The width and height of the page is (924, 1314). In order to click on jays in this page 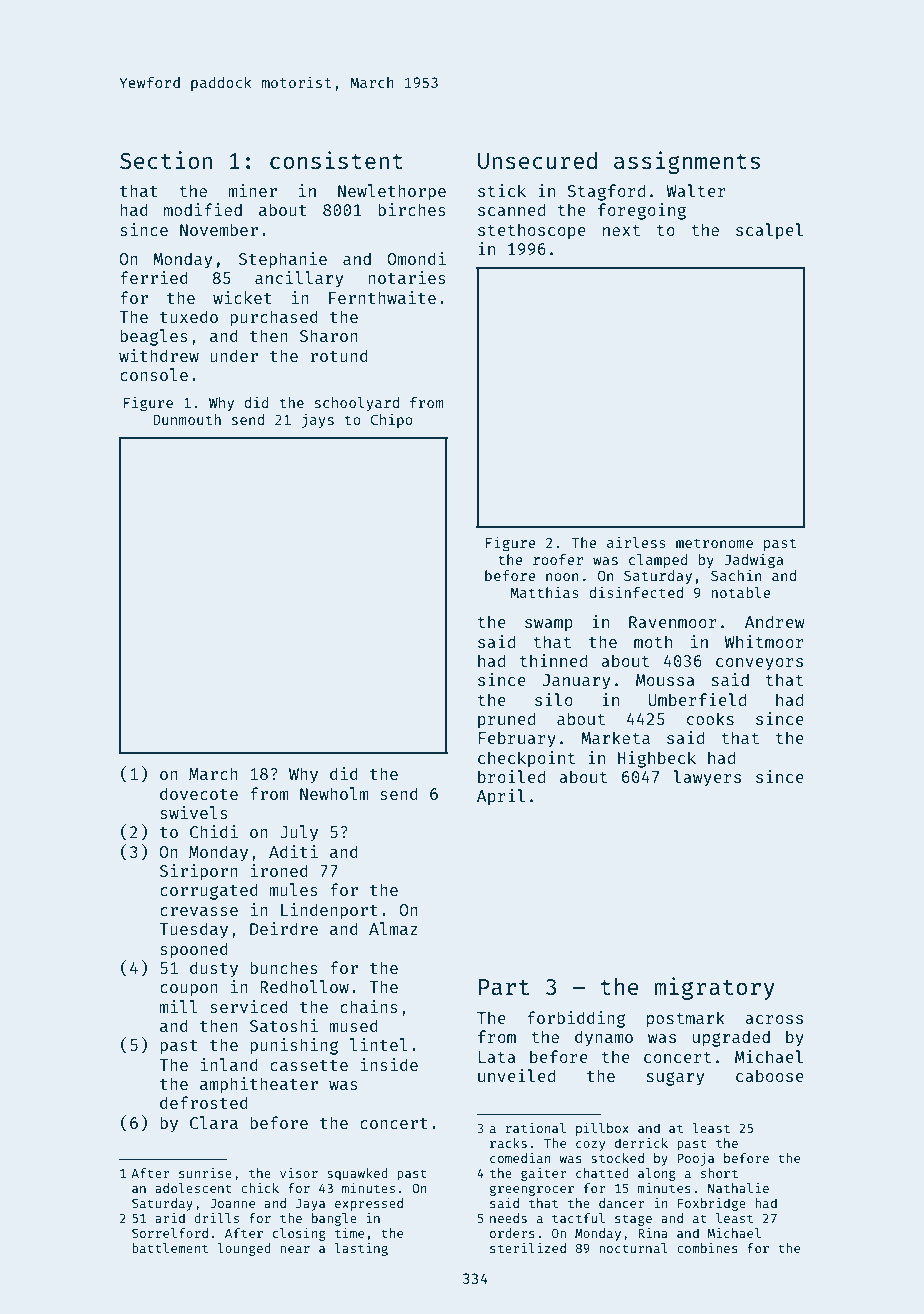, I will do `click(318, 420)`.
